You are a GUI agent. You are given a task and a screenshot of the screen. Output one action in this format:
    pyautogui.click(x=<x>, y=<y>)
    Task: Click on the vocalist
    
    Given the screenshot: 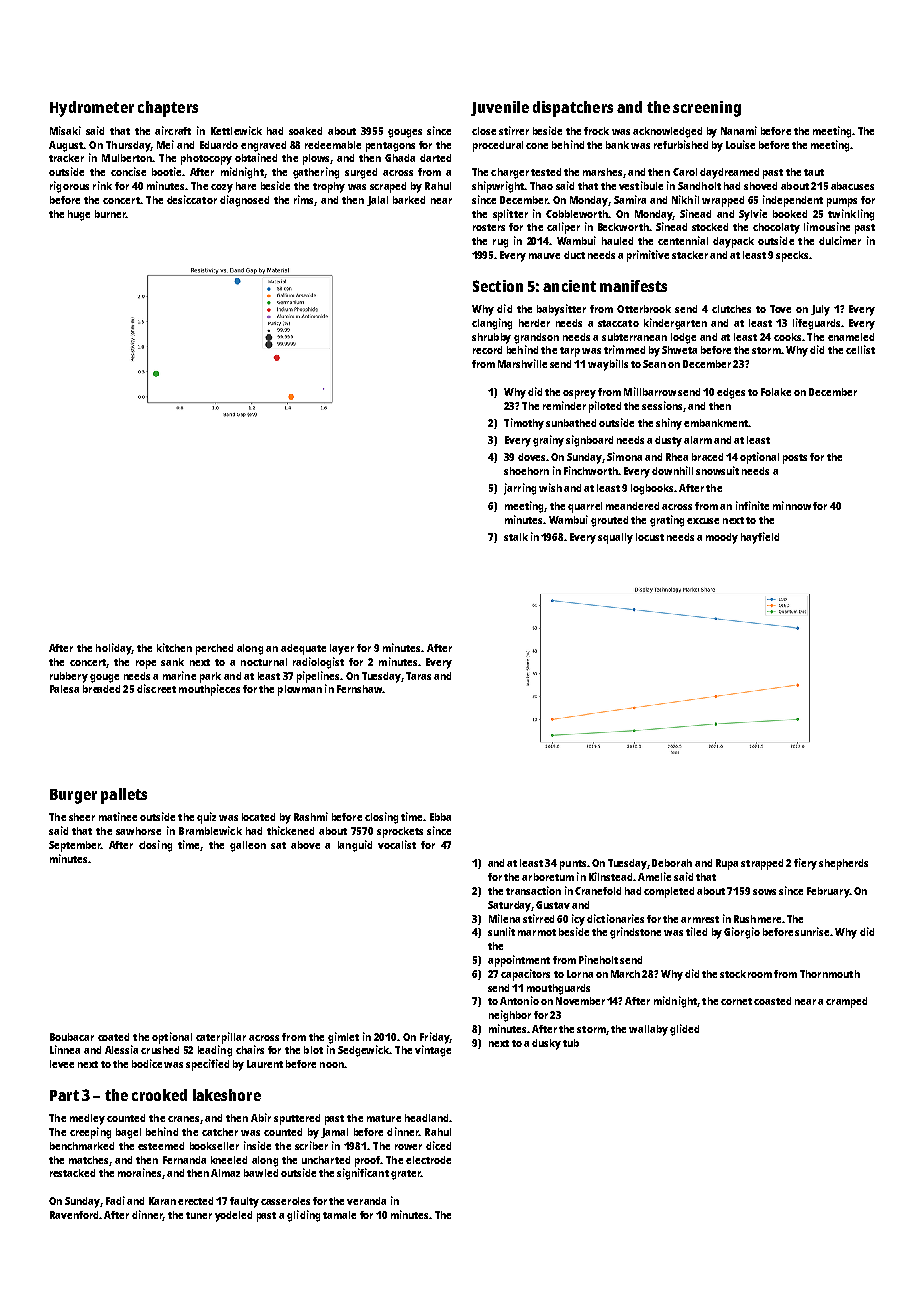 What is the action you would take?
    pyautogui.click(x=397, y=844)
